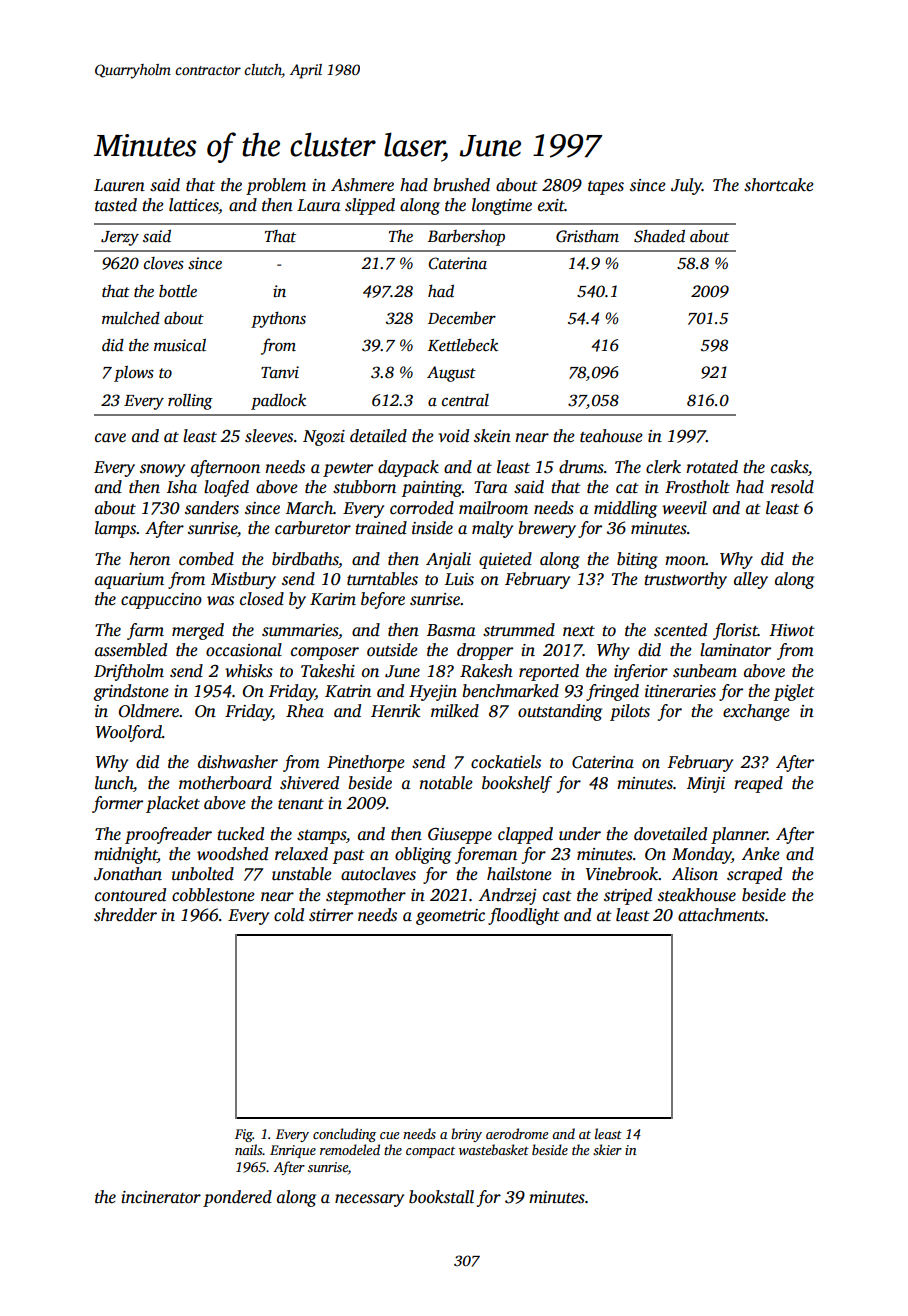 The image size is (908, 1316). I want to click on Tara, so click(491, 487).
